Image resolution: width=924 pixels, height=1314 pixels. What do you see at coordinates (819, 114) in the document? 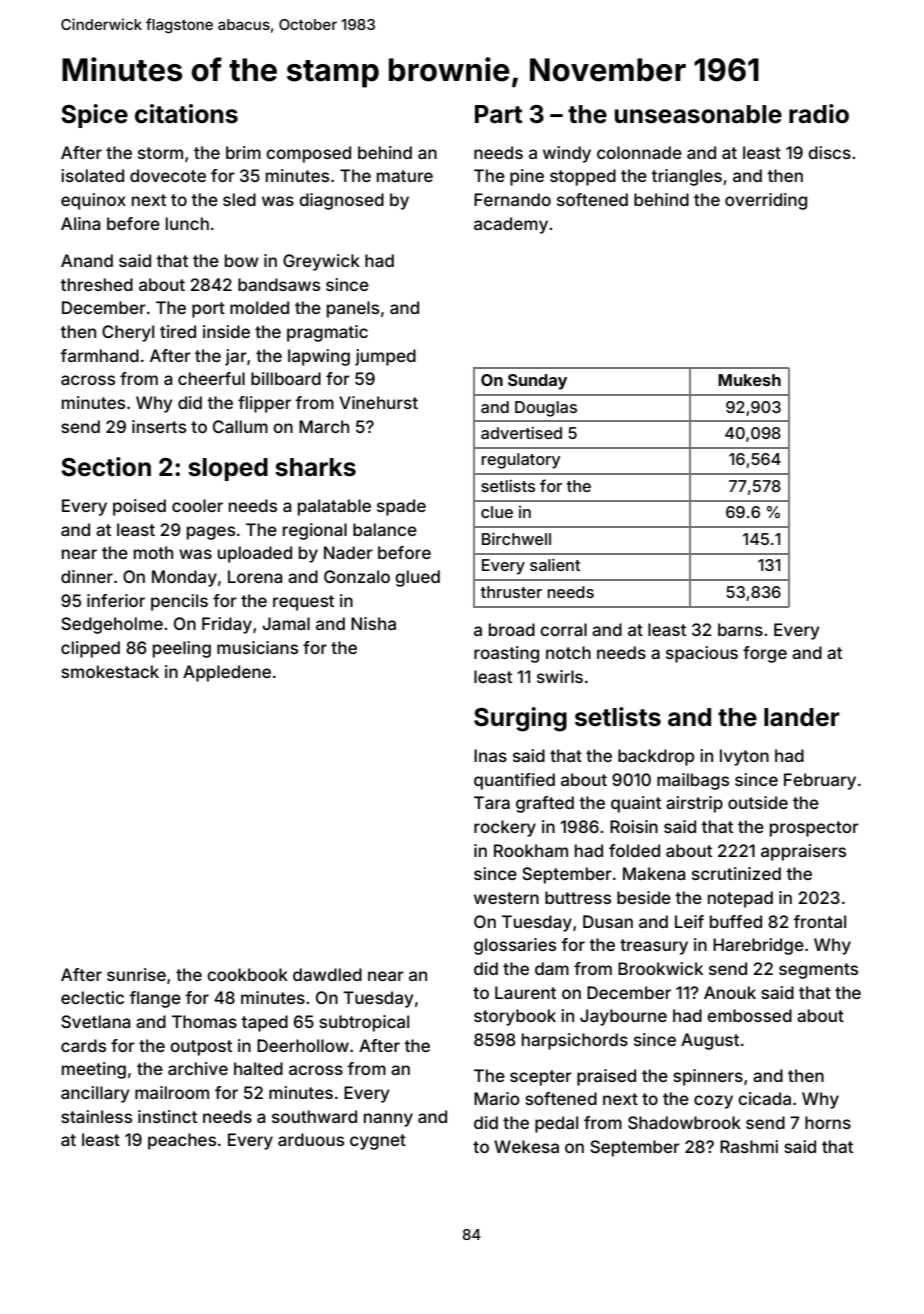
I see `radio` at bounding box center [819, 114].
